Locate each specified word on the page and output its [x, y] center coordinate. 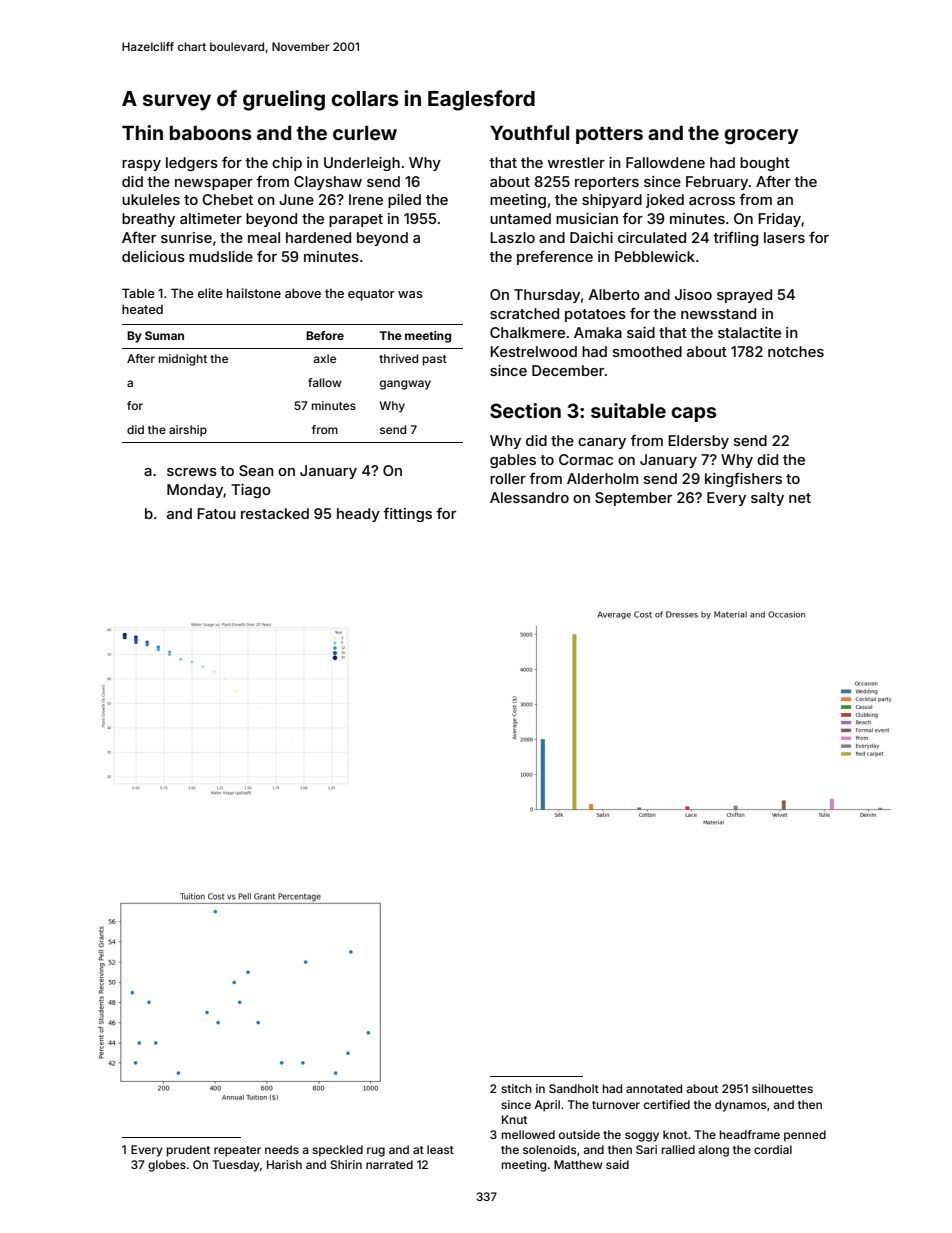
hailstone [254, 293]
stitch [516, 1088]
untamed [520, 218]
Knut [514, 1119]
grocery [761, 136]
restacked [275, 513]
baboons [211, 133]
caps [694, 414]
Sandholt [574, 1088]
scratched [524, 313]
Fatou [217, 513]
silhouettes [782, 1088]
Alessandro [529, 497]
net [800, 498]
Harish [284, 1164]
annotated [654, 1088]
